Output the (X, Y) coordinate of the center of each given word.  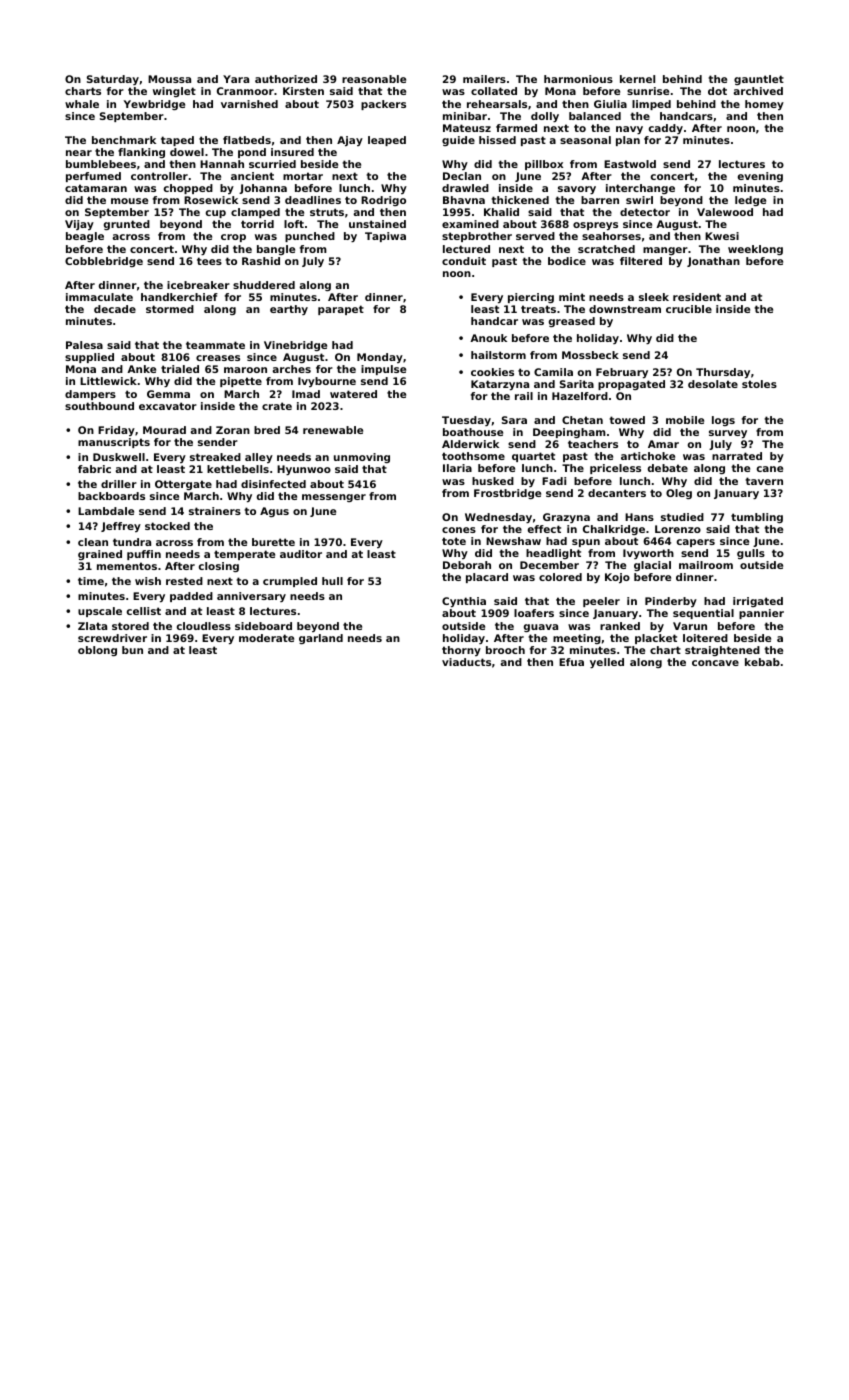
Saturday (113, 80)
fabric (94, 469)
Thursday (723, 373)
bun (132, 650)
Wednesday (498, 518)
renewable (333, 430)
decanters (617, 493)
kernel (637, 79)
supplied (89, 358)
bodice (567, 261)
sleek (654, 297)
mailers (484, 79)
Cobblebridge (104, 262)
